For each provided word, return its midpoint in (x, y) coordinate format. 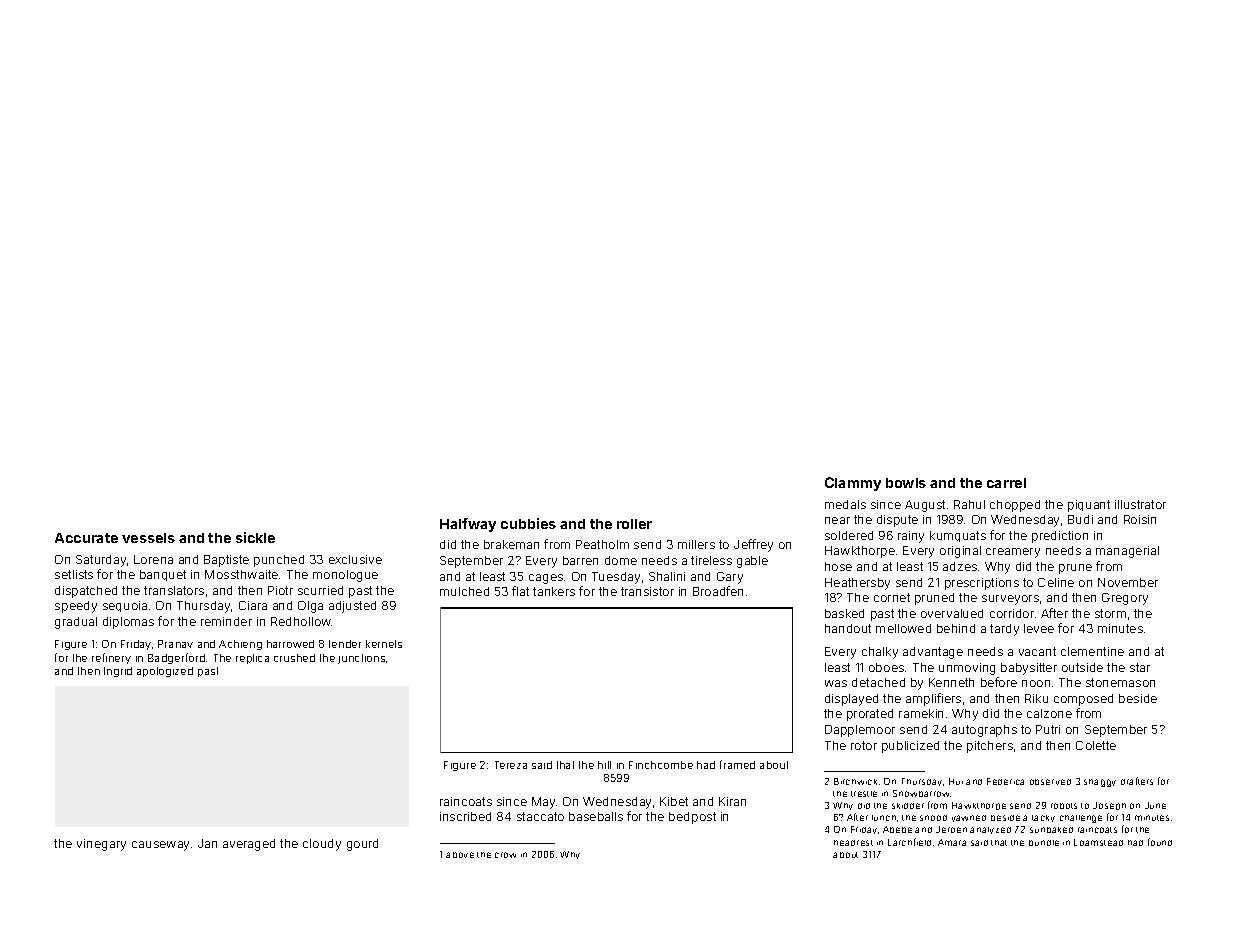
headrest (853, 843)
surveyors (1010, 600)
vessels (148, 538)
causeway (160, 846)
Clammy (853, 484)
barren (580, 560)
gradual (76, 623)
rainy (911, 537)
